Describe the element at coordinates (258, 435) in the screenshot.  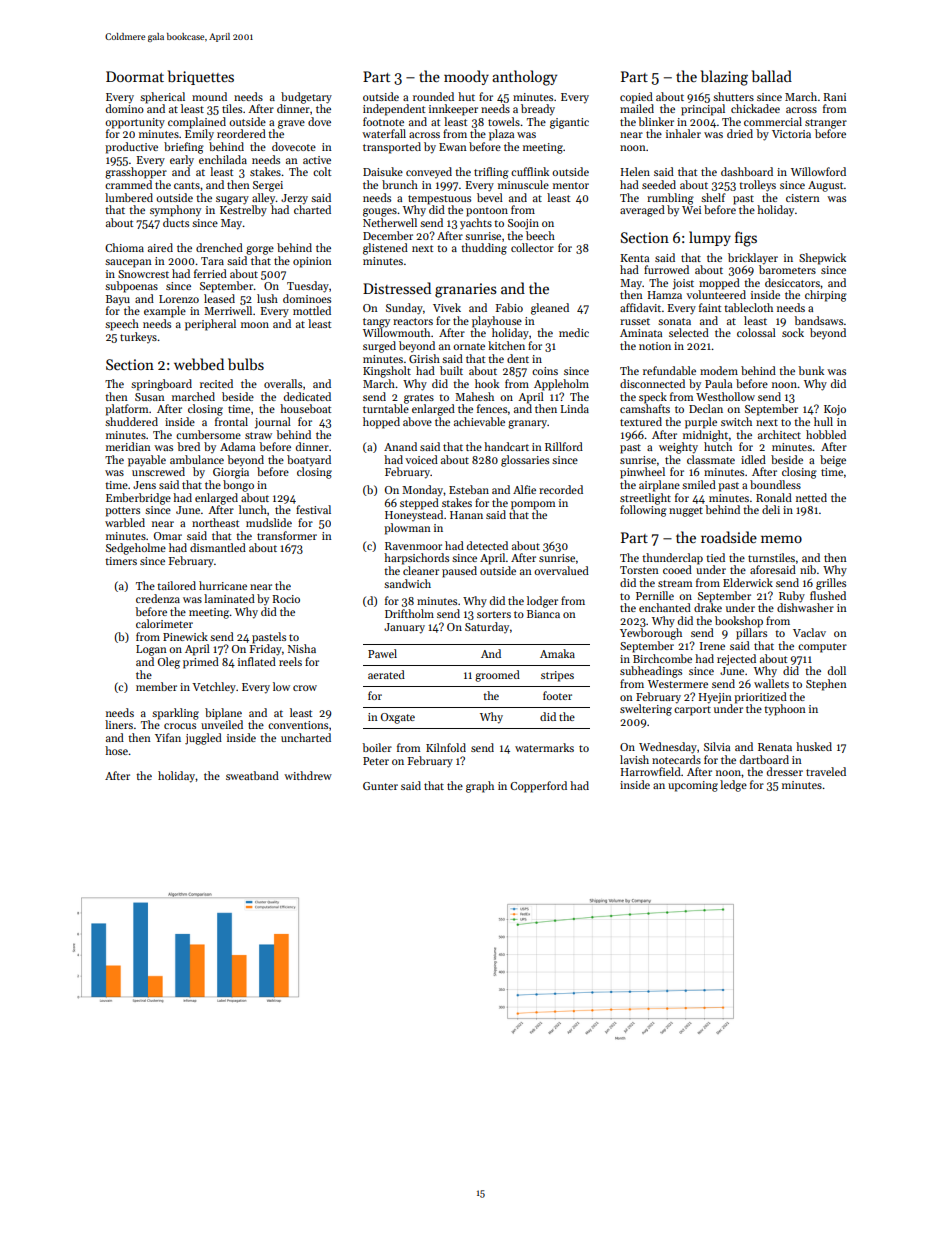
I see `straw` at that location.
